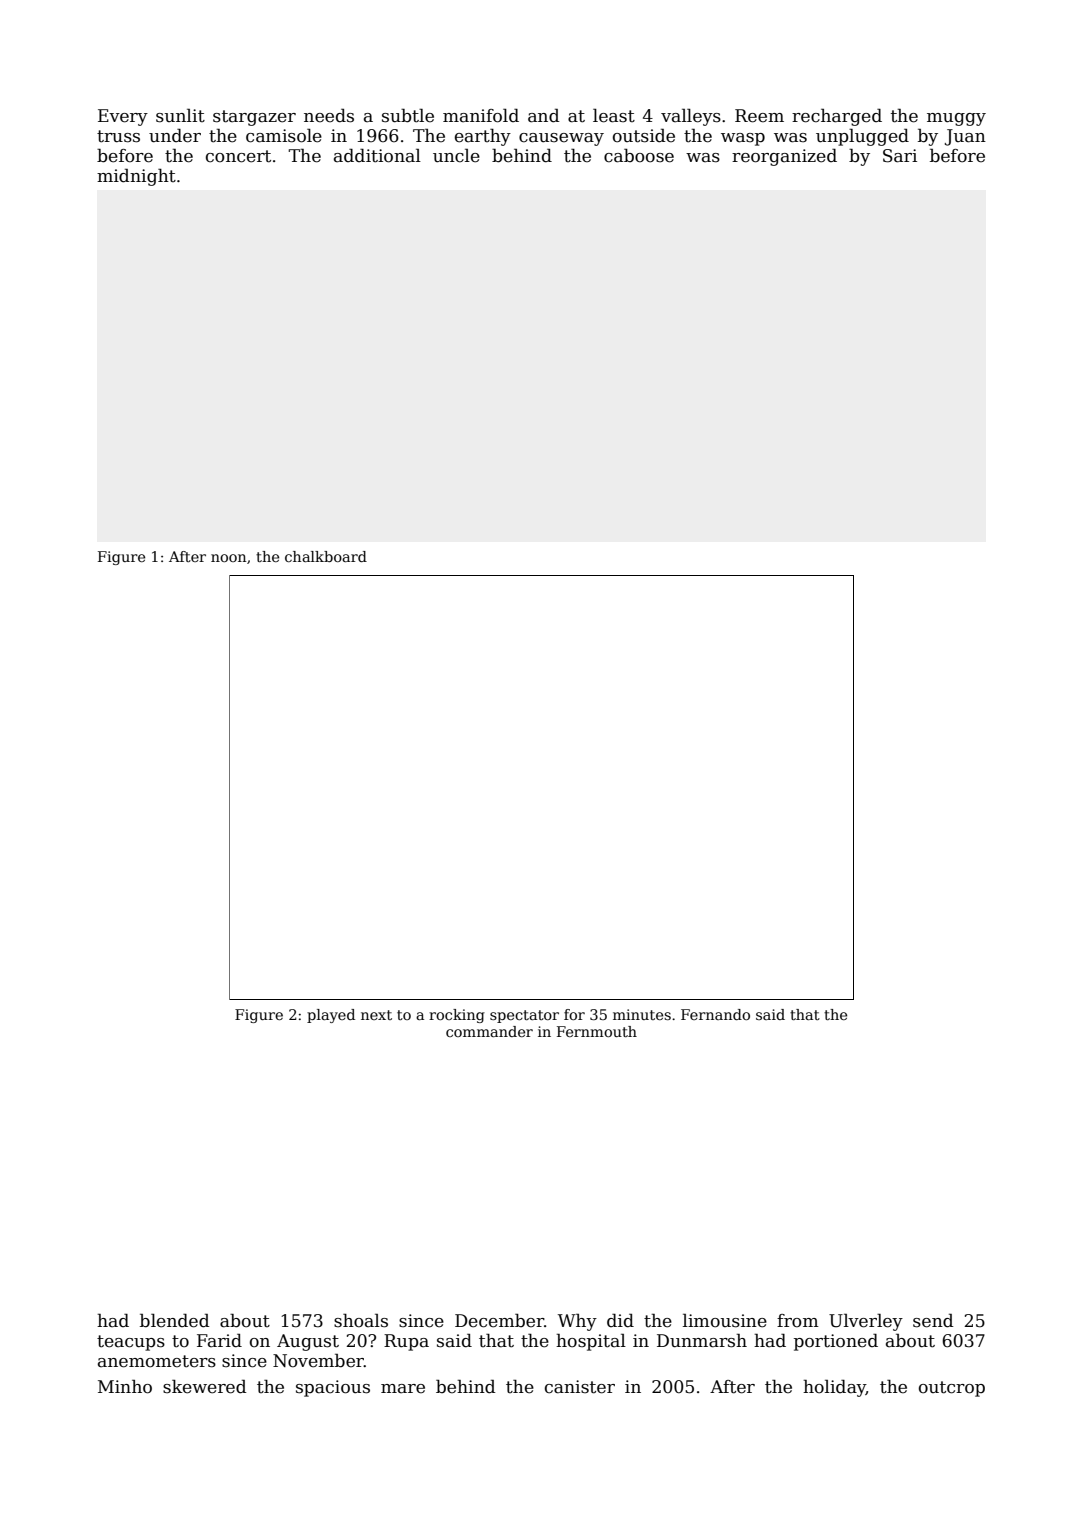 The height and width of the screenshot is (1531, 1083). What do you see at coordinates (376, 1015) in the screenshot?
I see `next` at bounding box center [376, 1015].
